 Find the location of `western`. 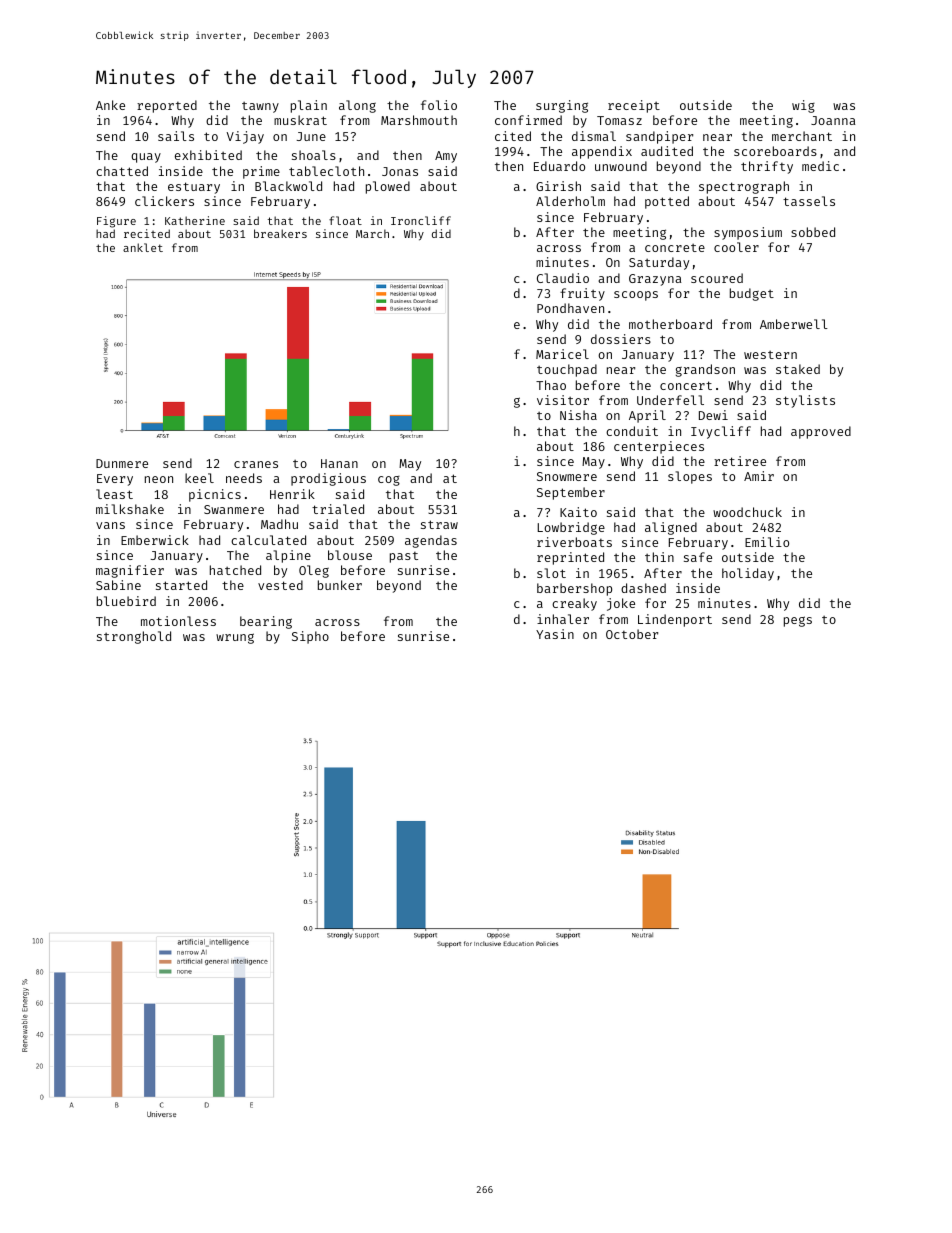

western is located at coordinates (770, 355).
